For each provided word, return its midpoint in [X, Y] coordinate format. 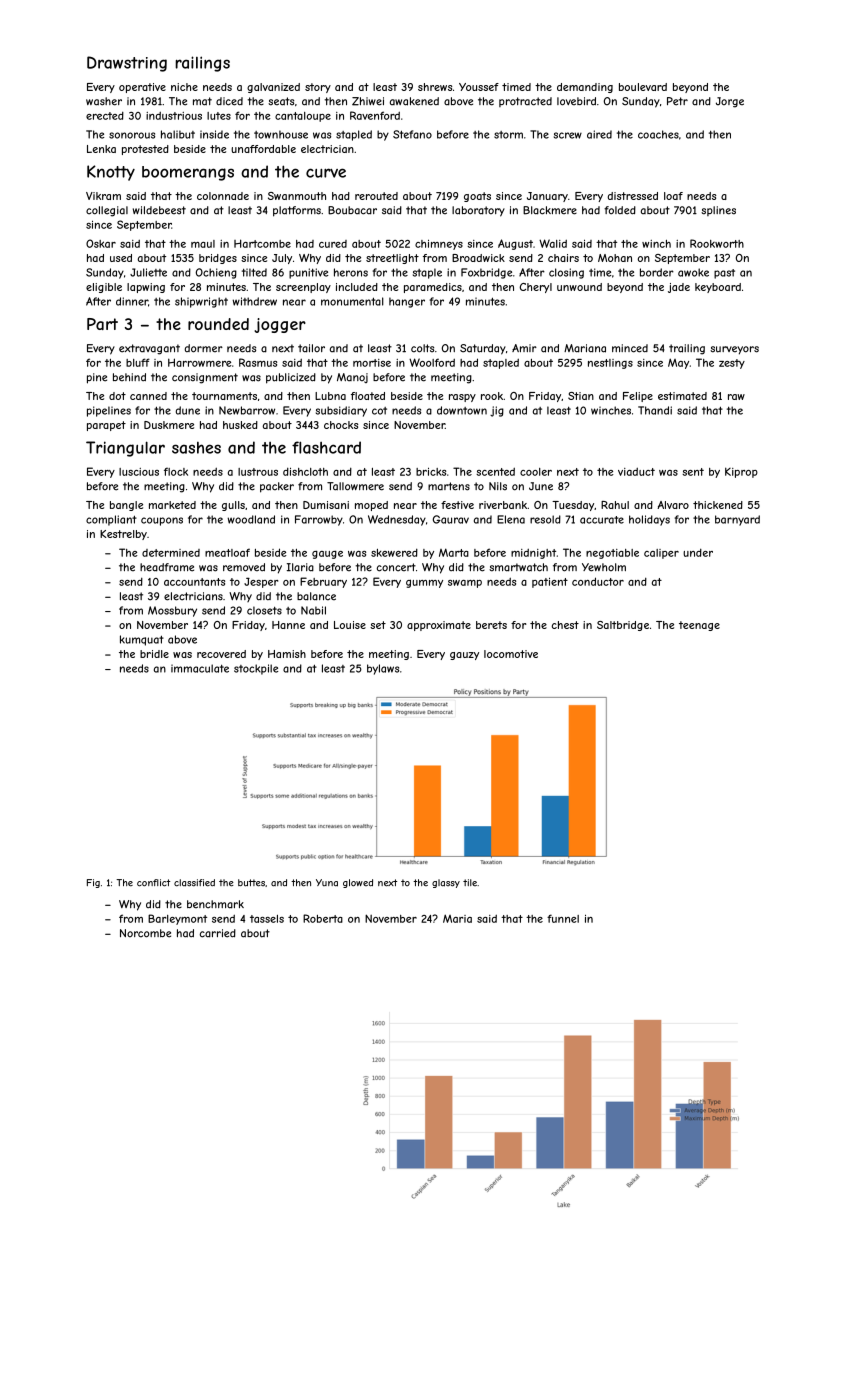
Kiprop [741, 472]
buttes [251, 883]
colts [422, 348]
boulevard [643, 87]
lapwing [146, 288]
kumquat [142, 640]
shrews [435, 87]
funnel [563, 918]
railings [202, 64]
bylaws [383, 669]
